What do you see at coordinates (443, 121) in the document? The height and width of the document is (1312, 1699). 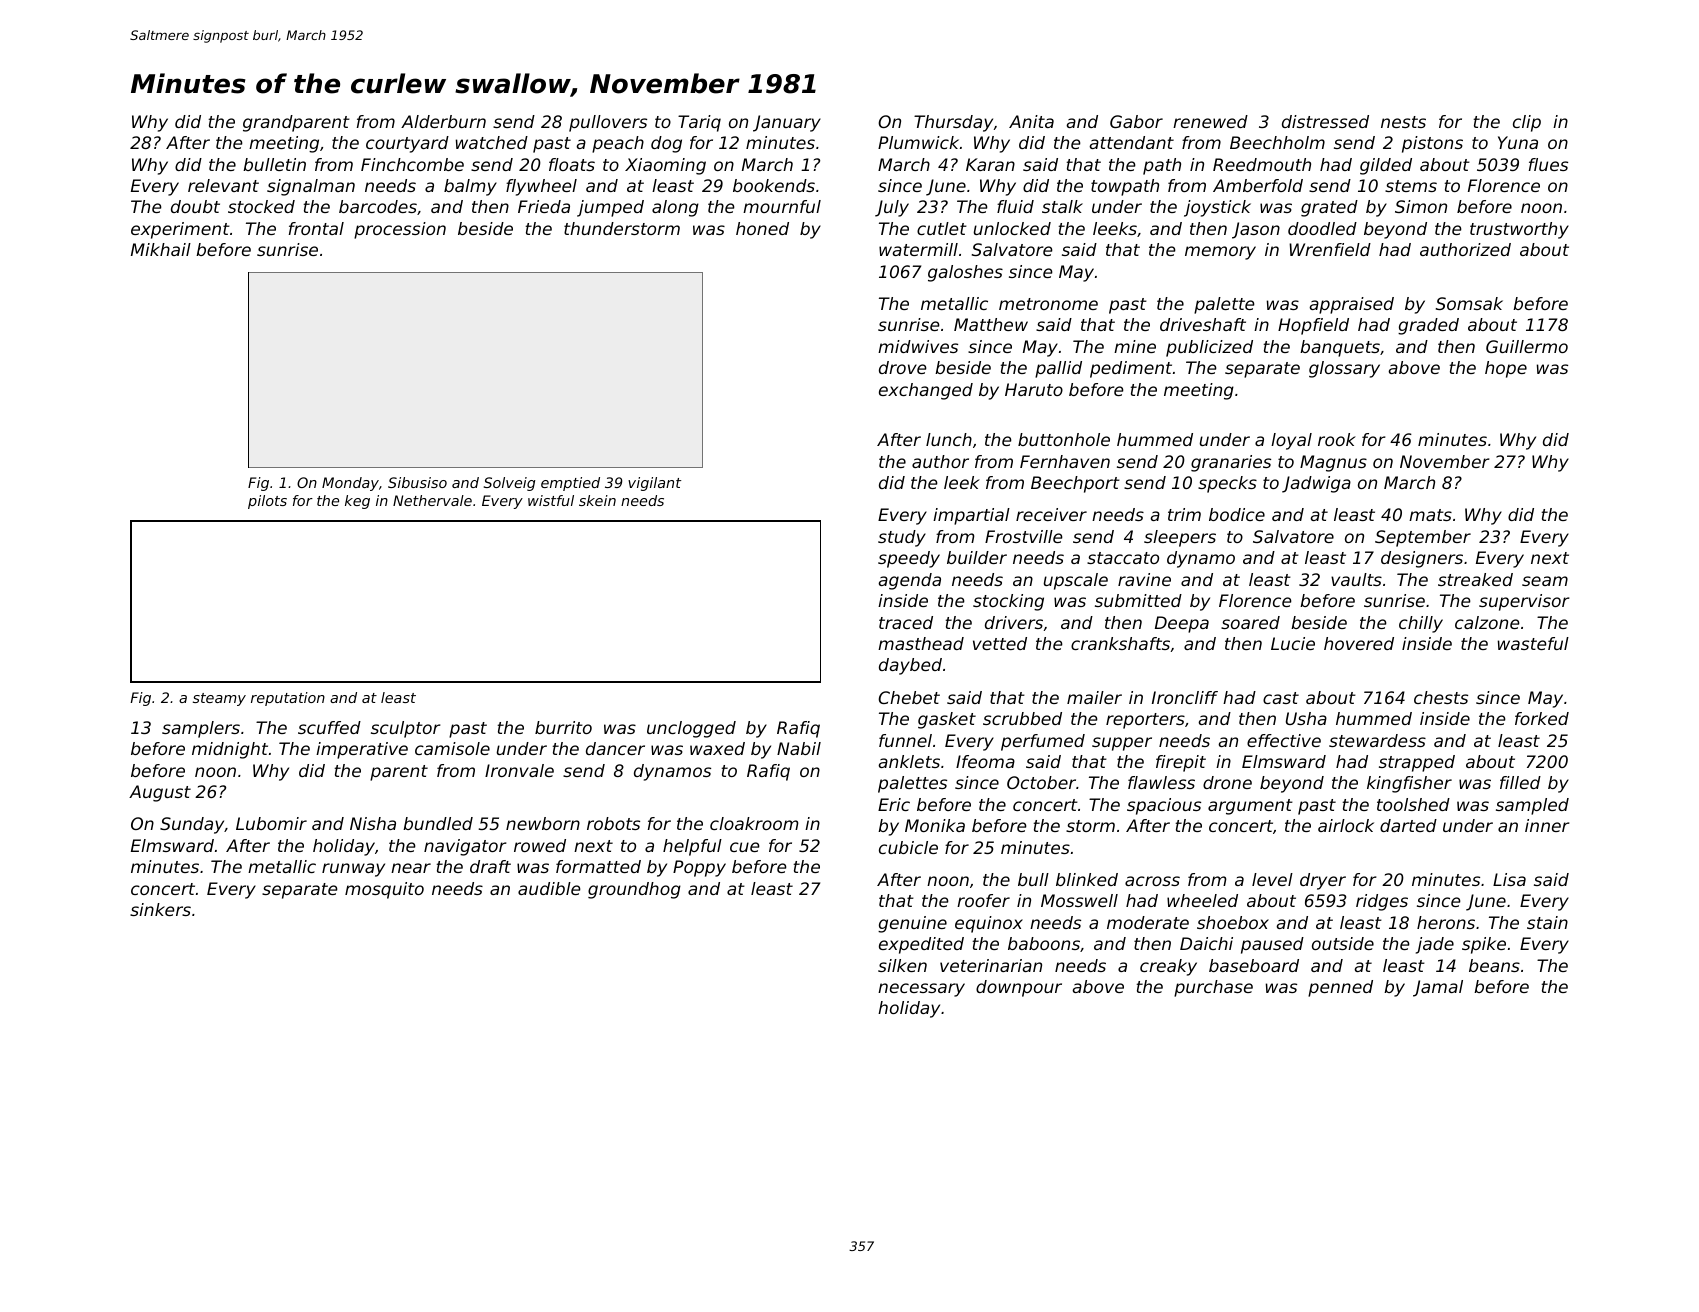 I see `Alderburn` at bounding box center [443, 121].
